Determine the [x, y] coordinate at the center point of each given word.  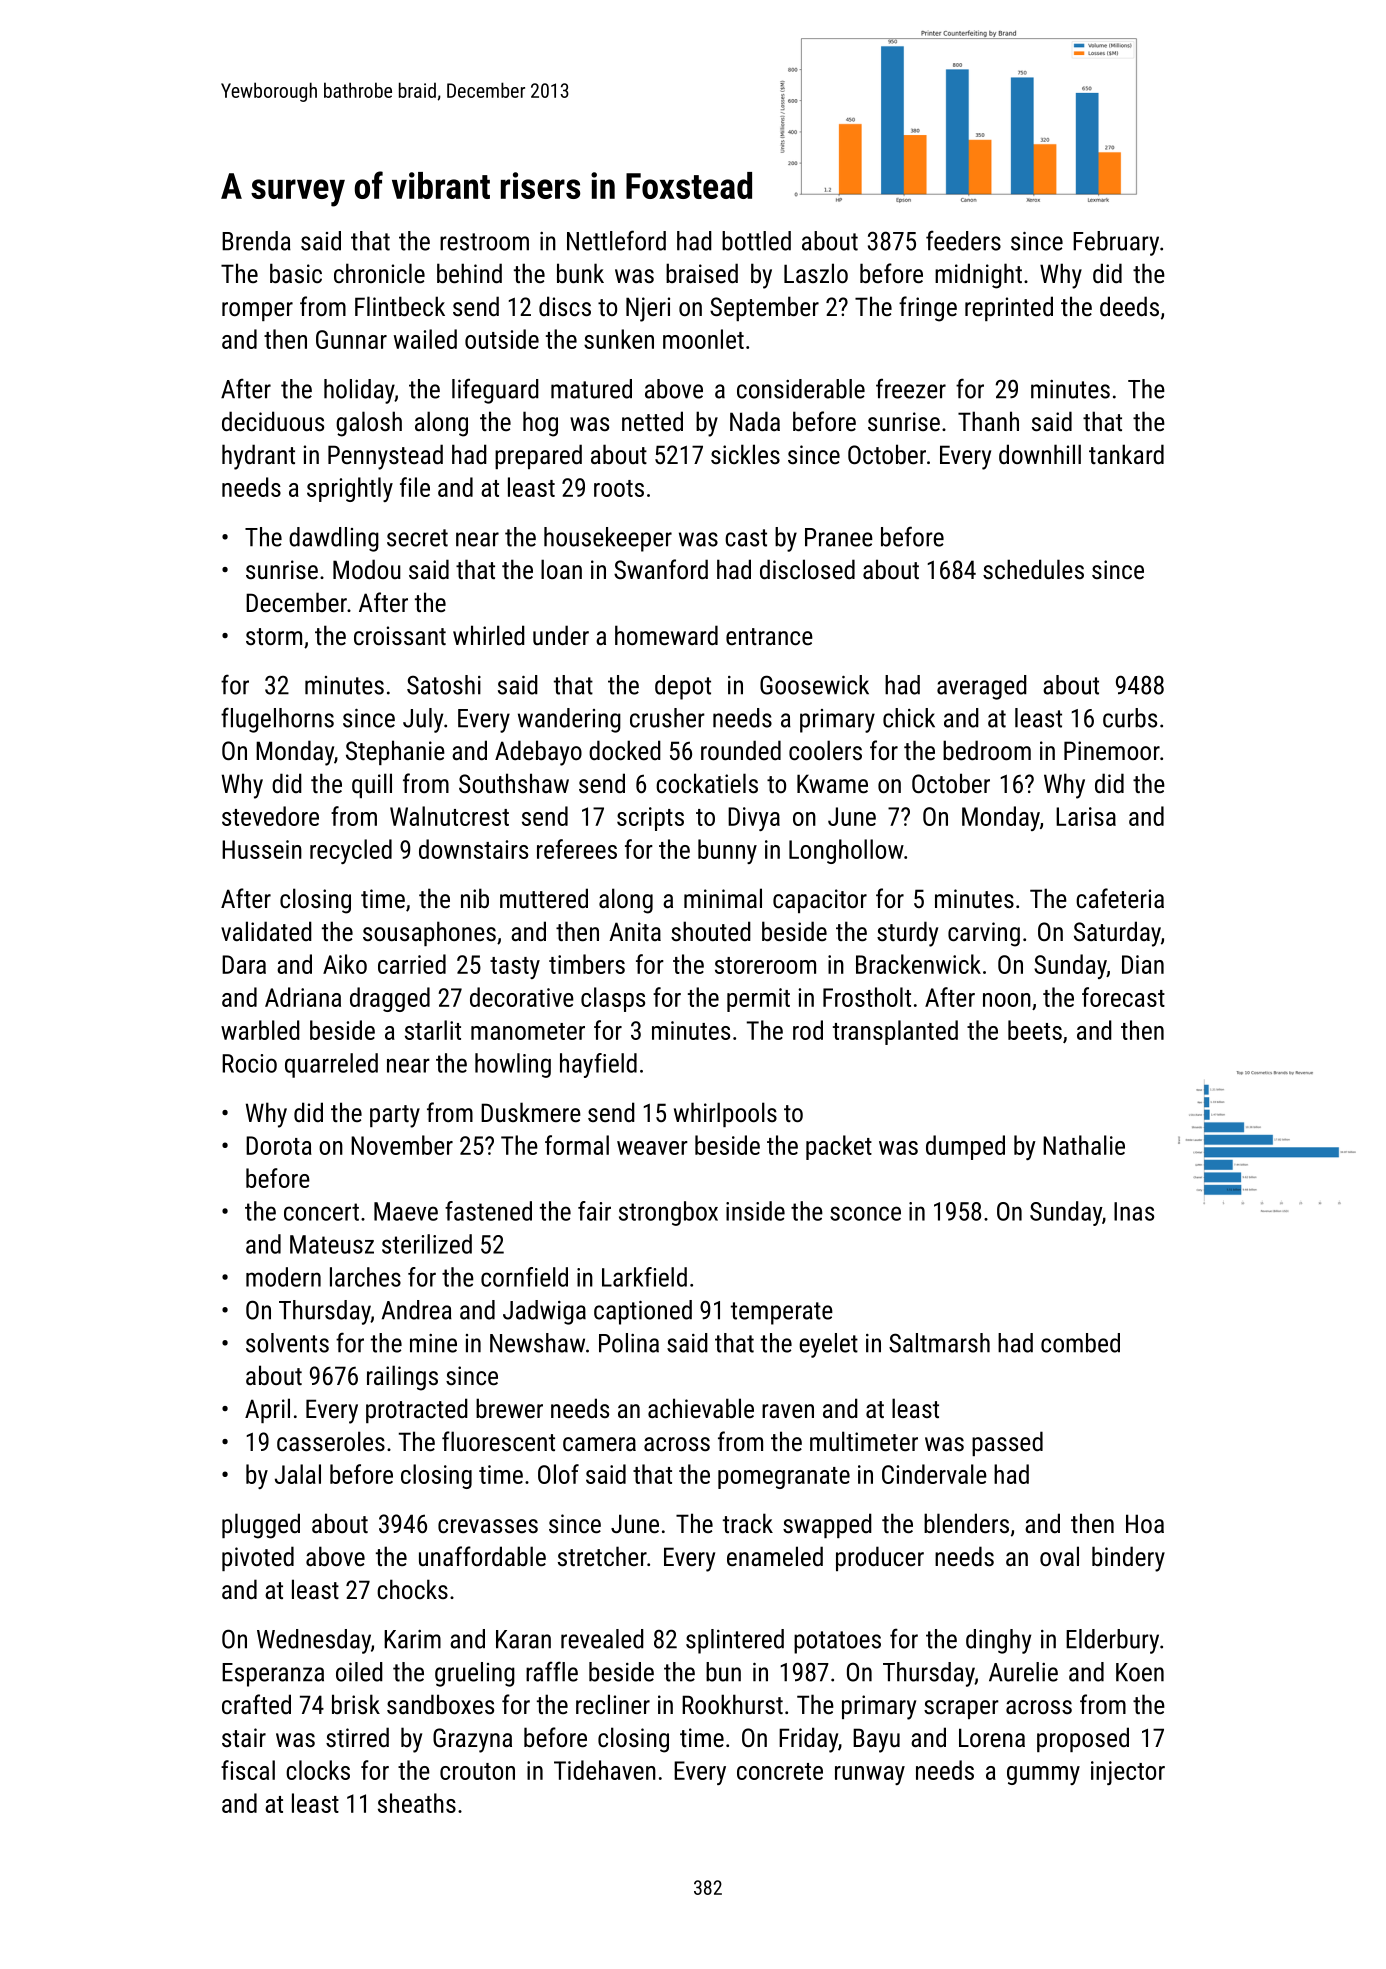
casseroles [331, 1441]
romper [257, 311]
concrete [780, 1771]
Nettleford [616, 240]
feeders [963, 240]
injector [1128, 1773]
